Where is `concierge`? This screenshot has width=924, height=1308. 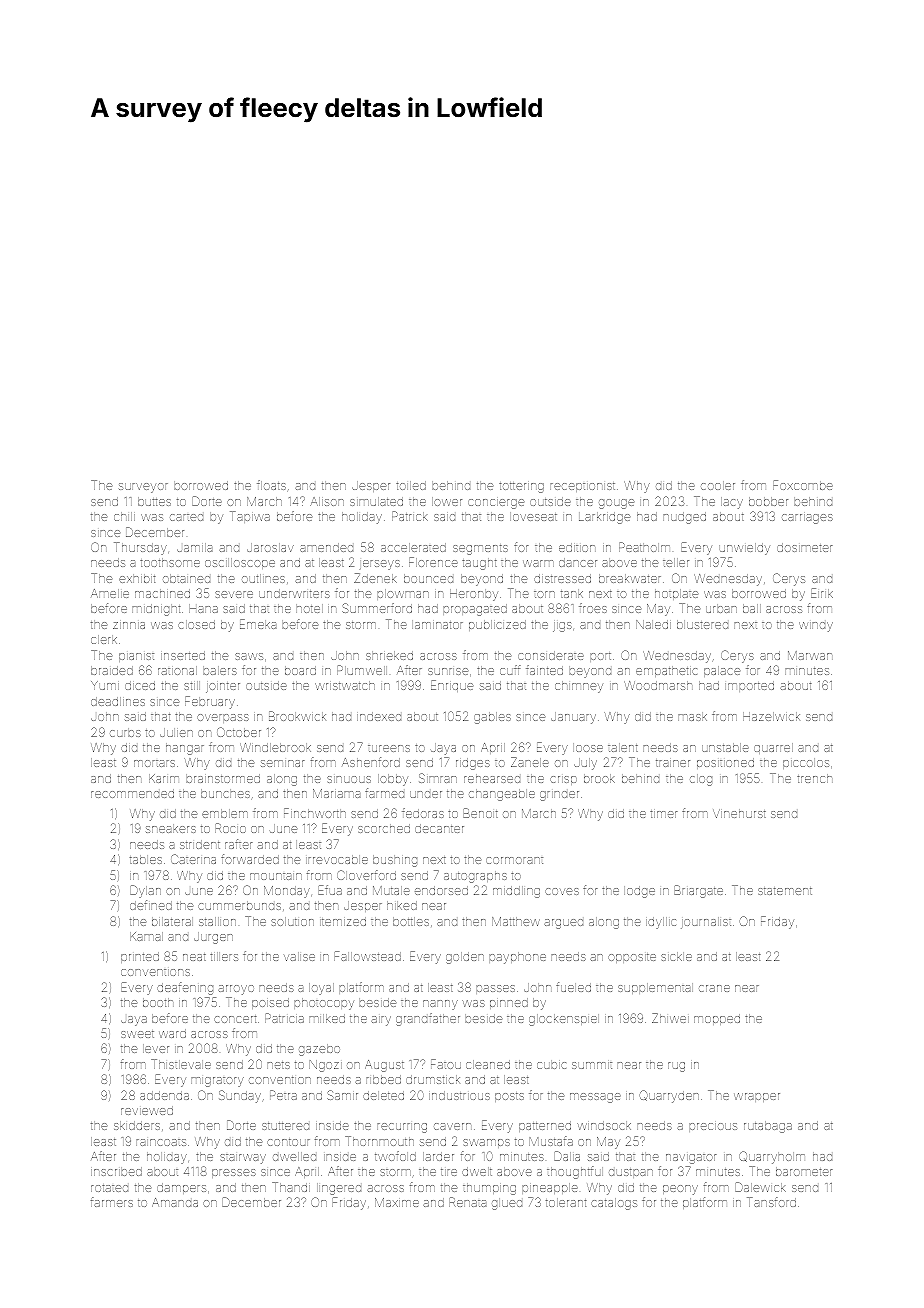 concierge is located at coordinates (496, 504).
